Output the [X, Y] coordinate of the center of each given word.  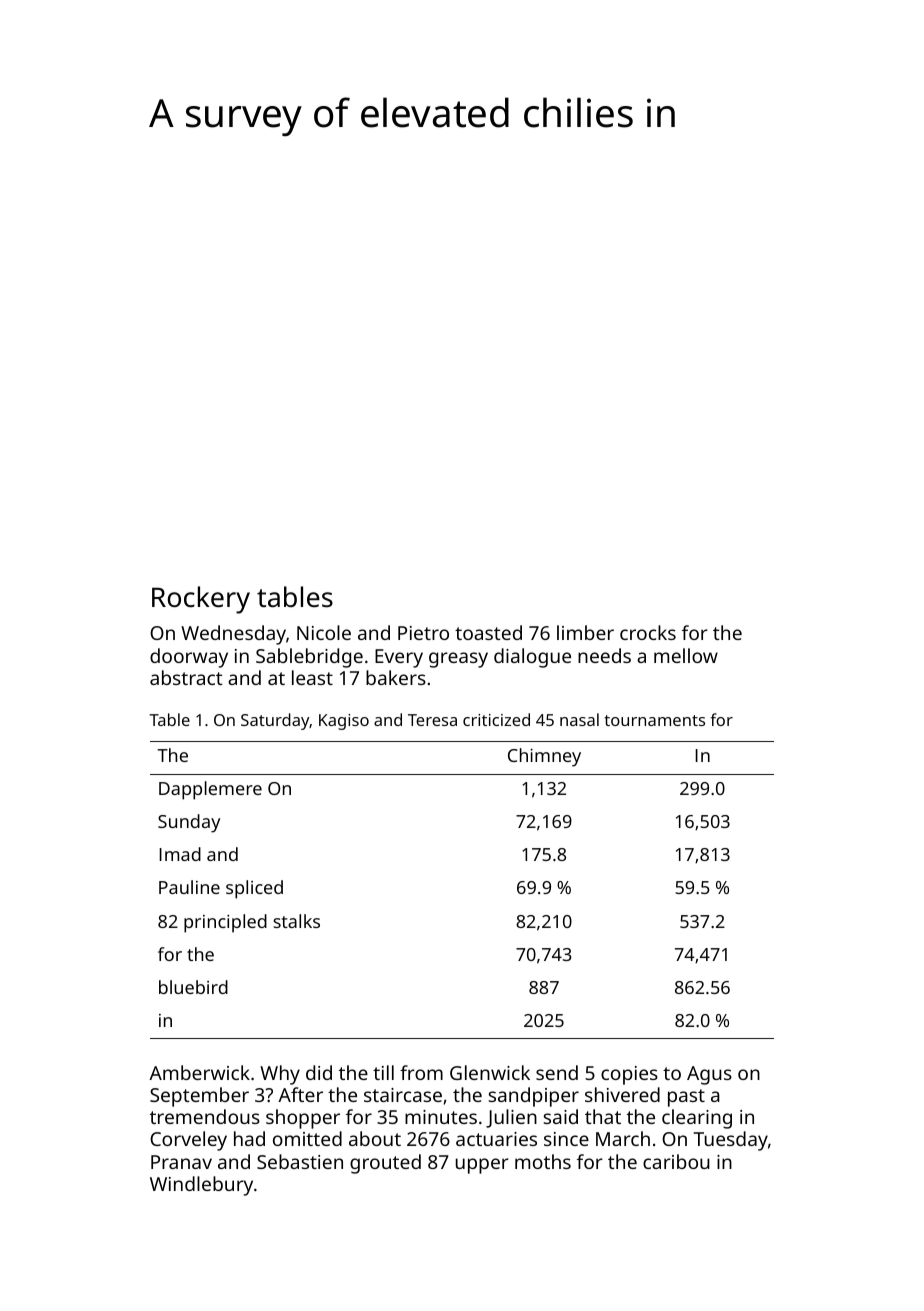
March [623, 1138]
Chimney [544, 757]
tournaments [654, 720]
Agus [709, 1075]
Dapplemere [210, 790]
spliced [254, 889]
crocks [648, 632]
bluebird [193, 987]
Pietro [423, 633]
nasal [579, 719]
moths [543, 1161]
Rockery [201, 600]
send [557, 1072]
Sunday [189, 823]
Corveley [188, 1141]
